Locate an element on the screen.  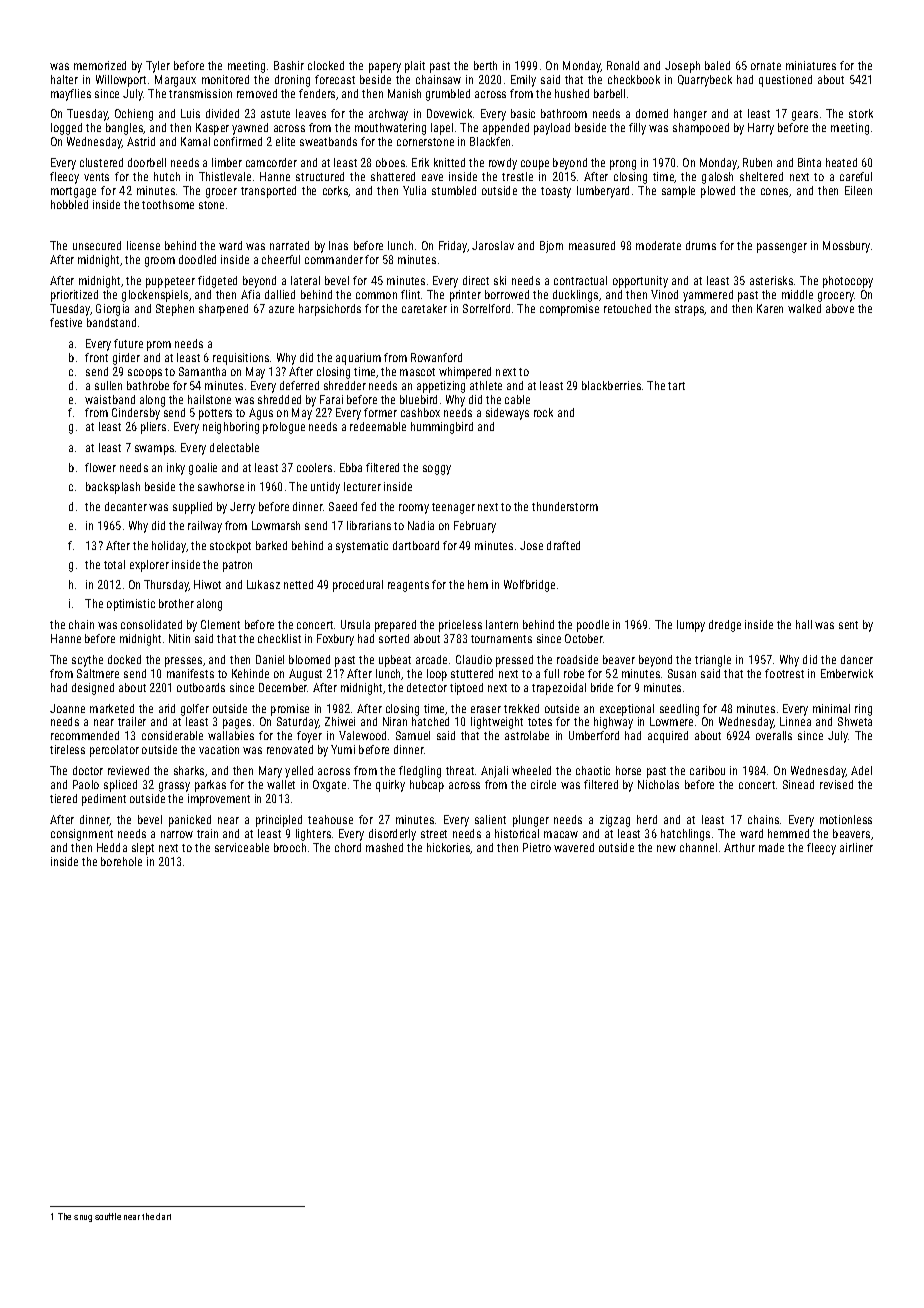
berth is located at coordinates (485, 65).
